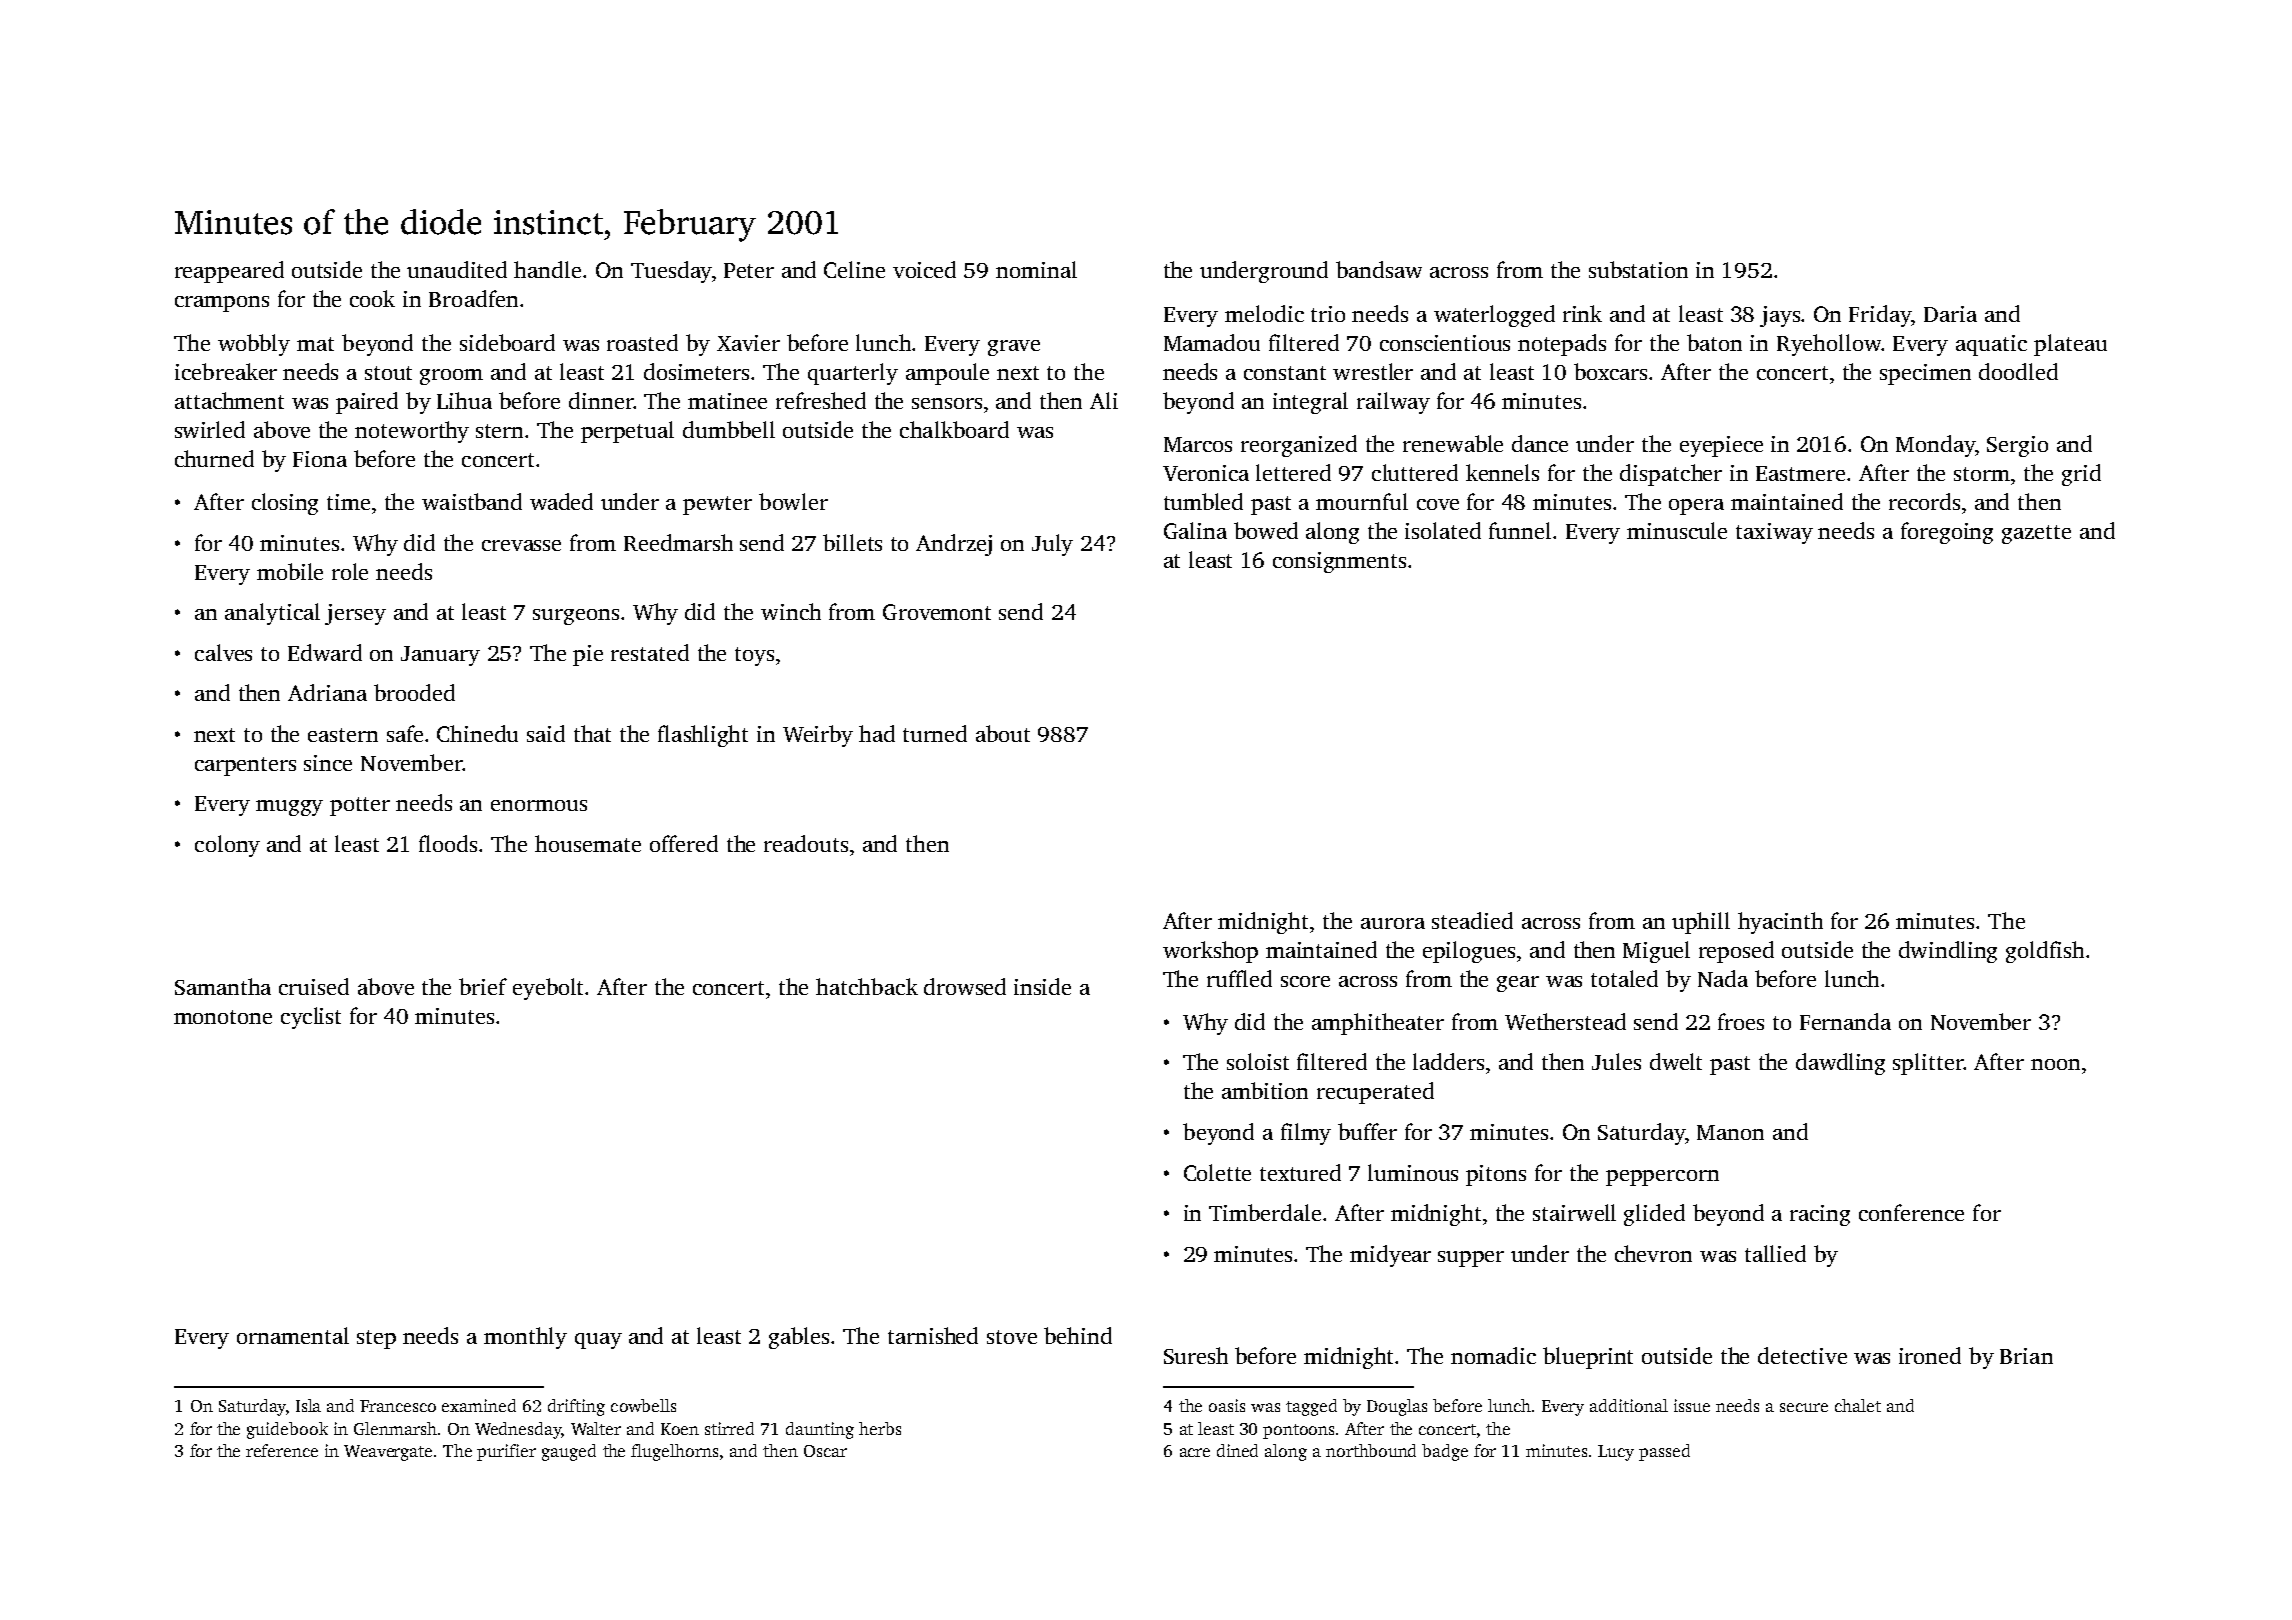 Image resolution: width=2292 pixels, height=1620 pixels. What do you see at coordinates (549, 989) in the screenshot?
I see `eyebolt` at bounding box center [549, 989].
